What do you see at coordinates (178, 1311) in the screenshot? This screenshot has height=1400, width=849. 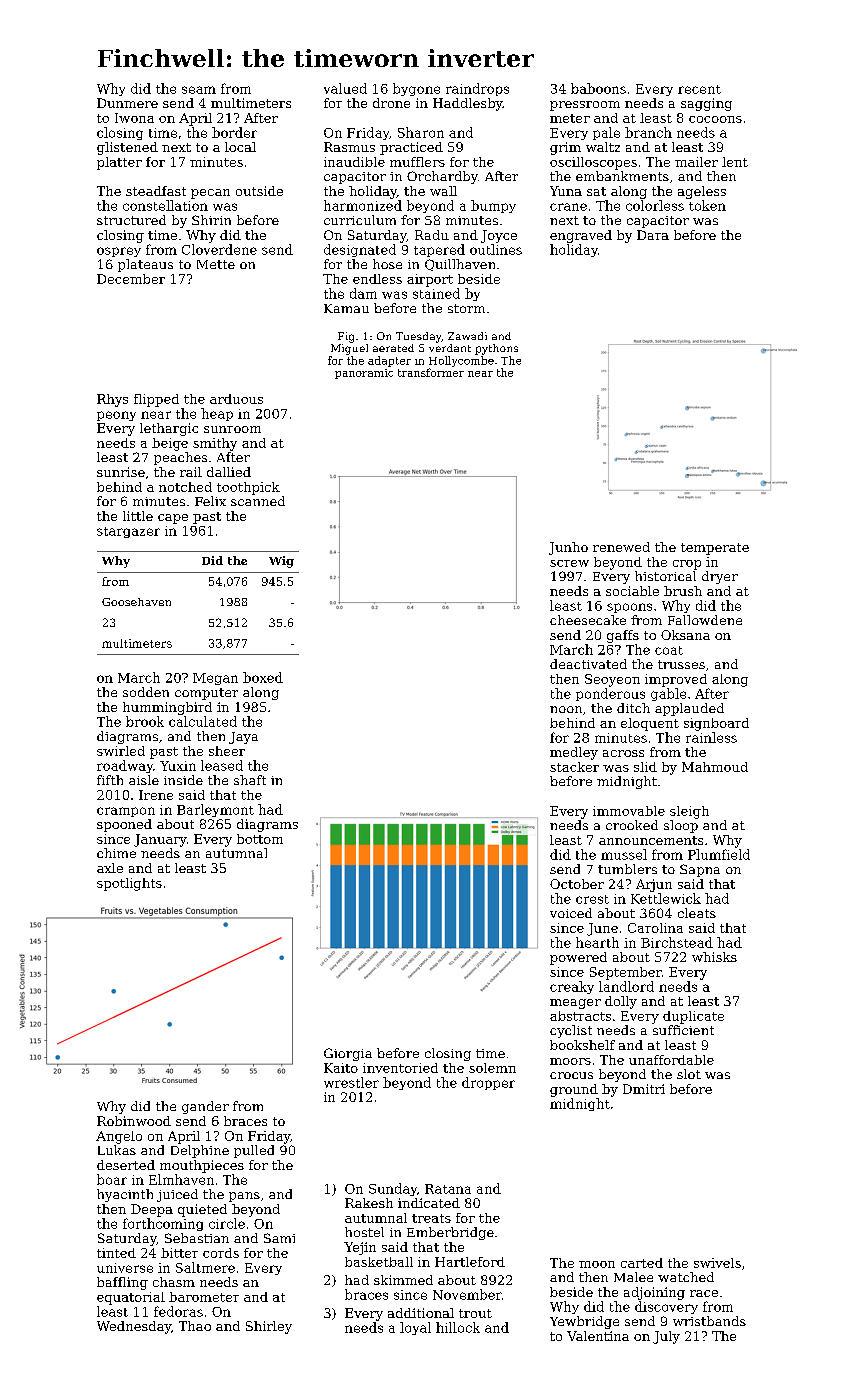 I see `fedoras` at bounding box center [178, 1311].
